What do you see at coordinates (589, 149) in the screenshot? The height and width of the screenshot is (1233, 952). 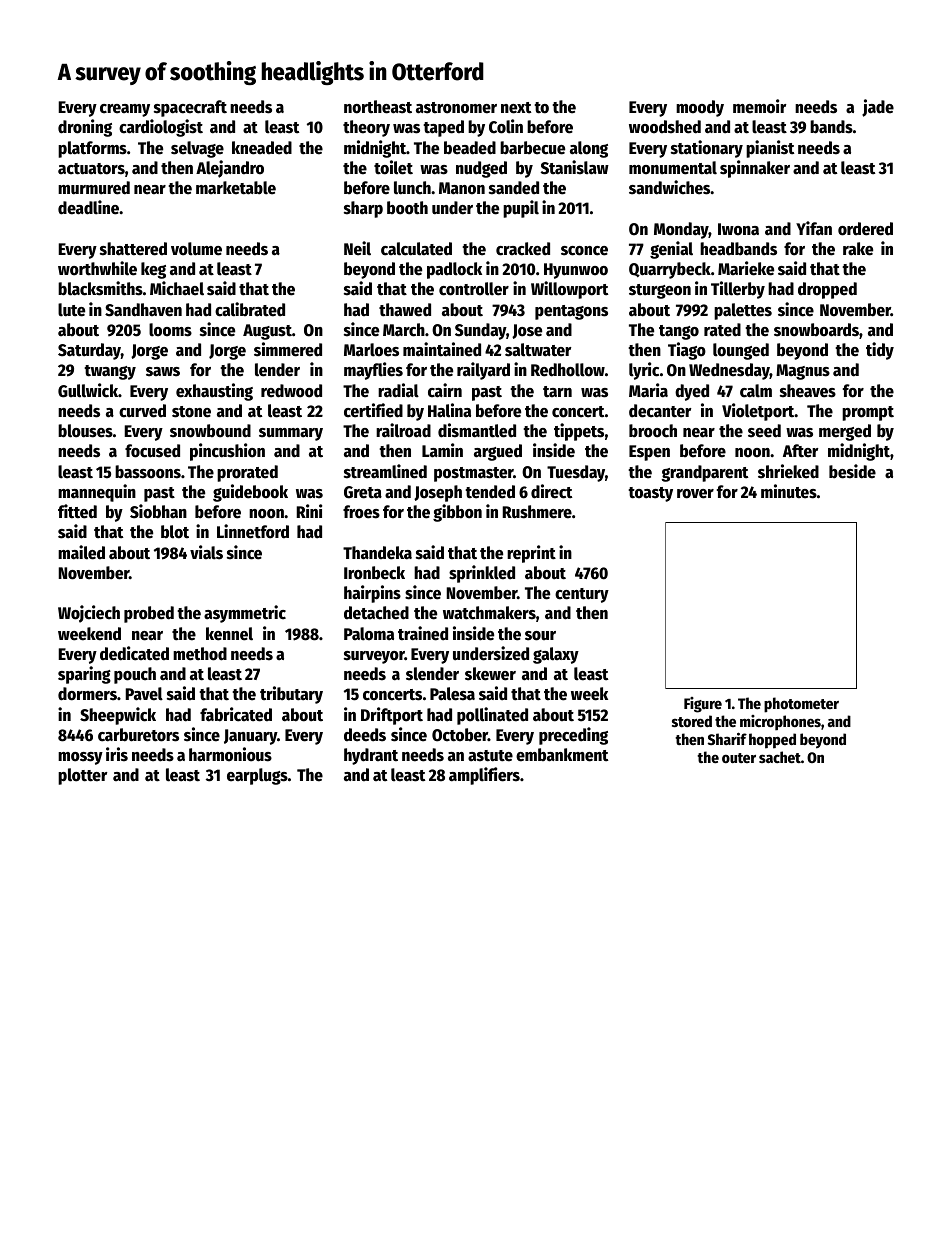 I see `along` at bounding box center [589, 149].
